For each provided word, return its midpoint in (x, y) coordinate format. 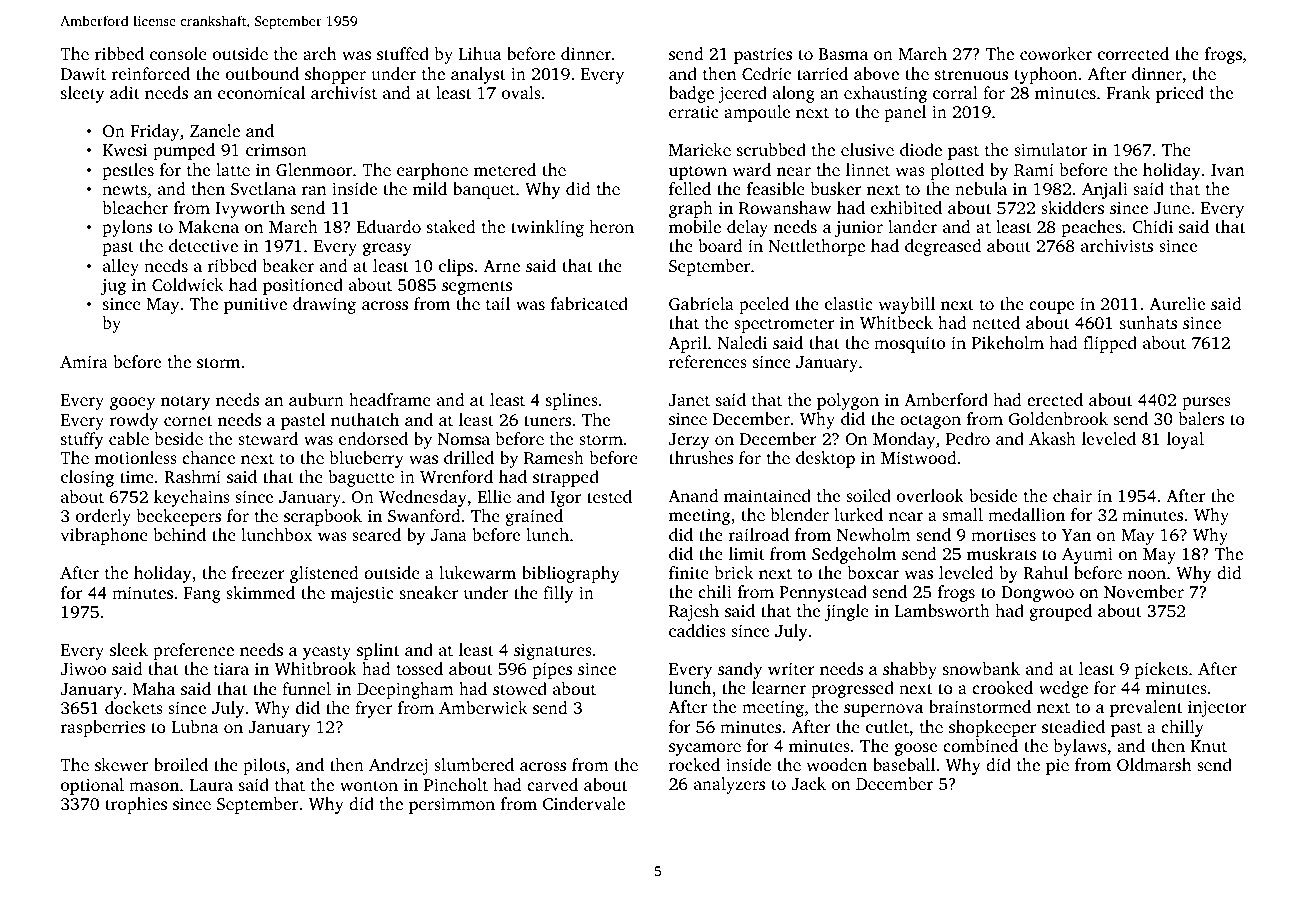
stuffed (403, 53)
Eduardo (389, 226)
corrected (1133, 53)
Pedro (968, 438)
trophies (136, 805)
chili (715, 591)
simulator (1050, 149)
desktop (825, 459)
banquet (484, 190)
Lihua (480, 53)
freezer (258, 572)
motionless (136, 457)
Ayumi (1087, 555)
